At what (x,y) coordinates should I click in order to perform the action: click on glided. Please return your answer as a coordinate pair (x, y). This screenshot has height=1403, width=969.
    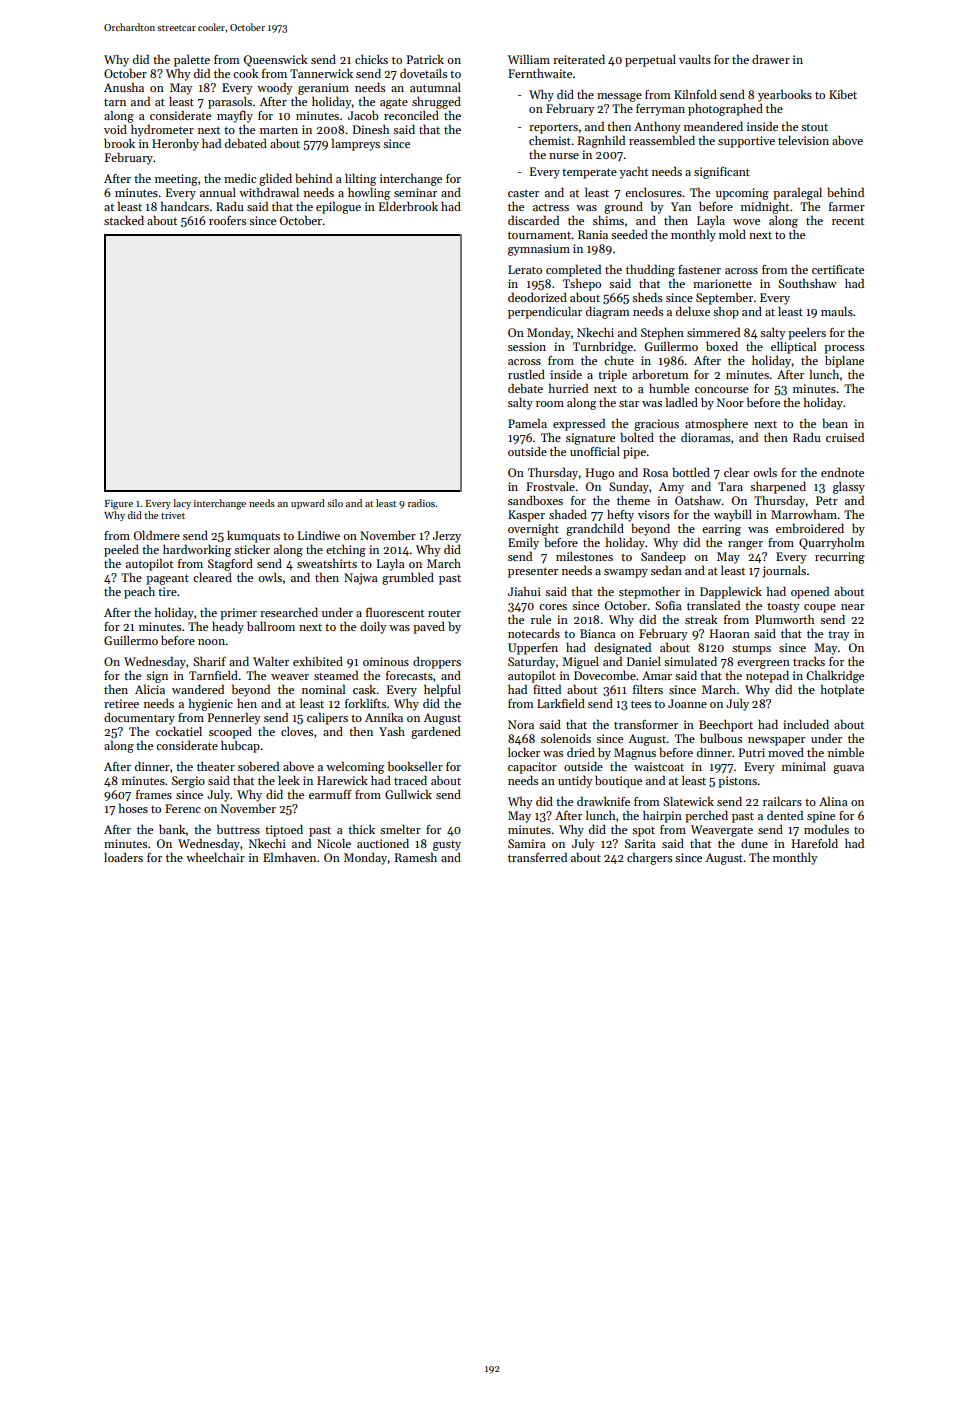
    Looking at the image, I should click on (275, 179).
